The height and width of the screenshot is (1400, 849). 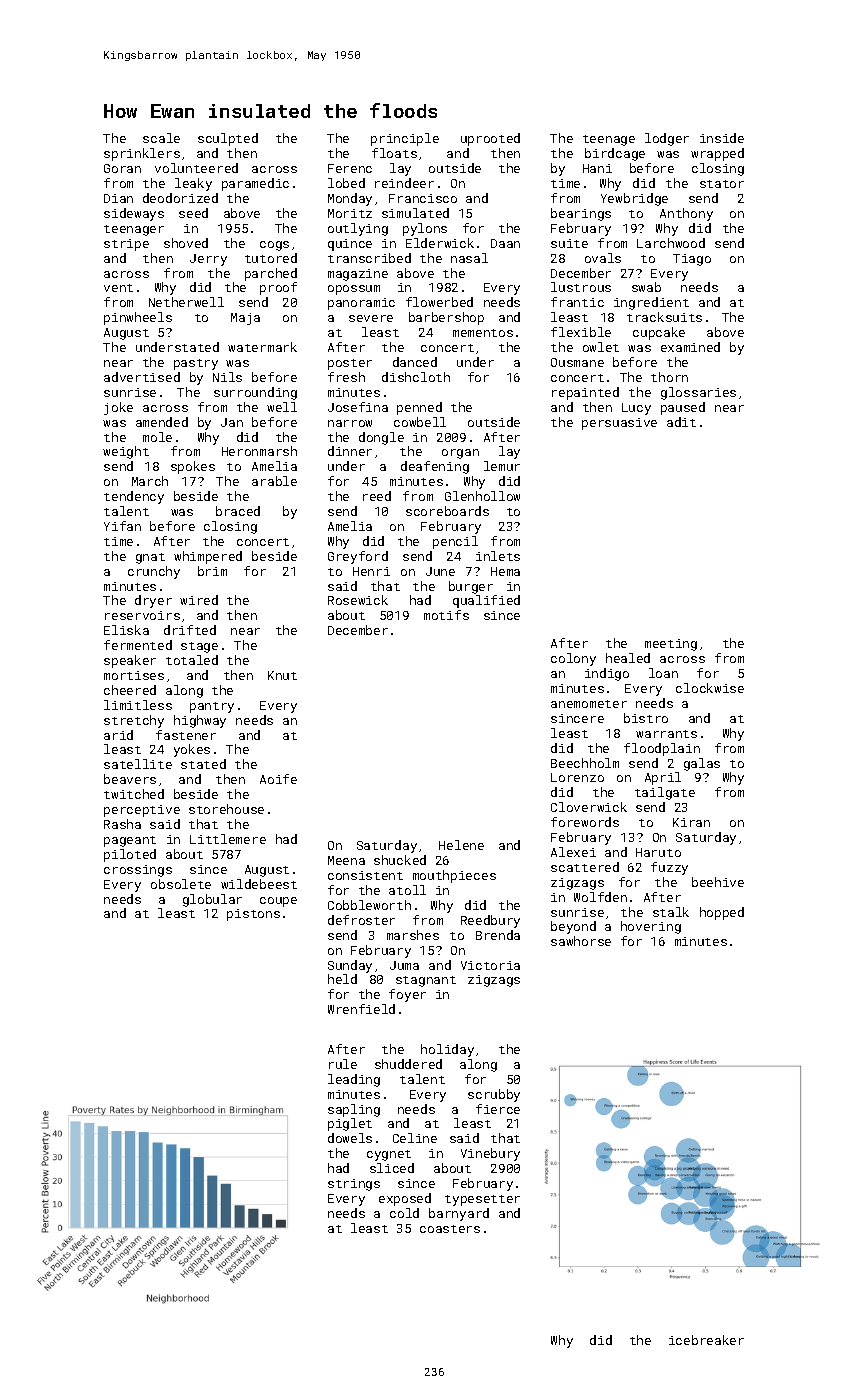 I want to click on scale, so click(x=161, y=138).
